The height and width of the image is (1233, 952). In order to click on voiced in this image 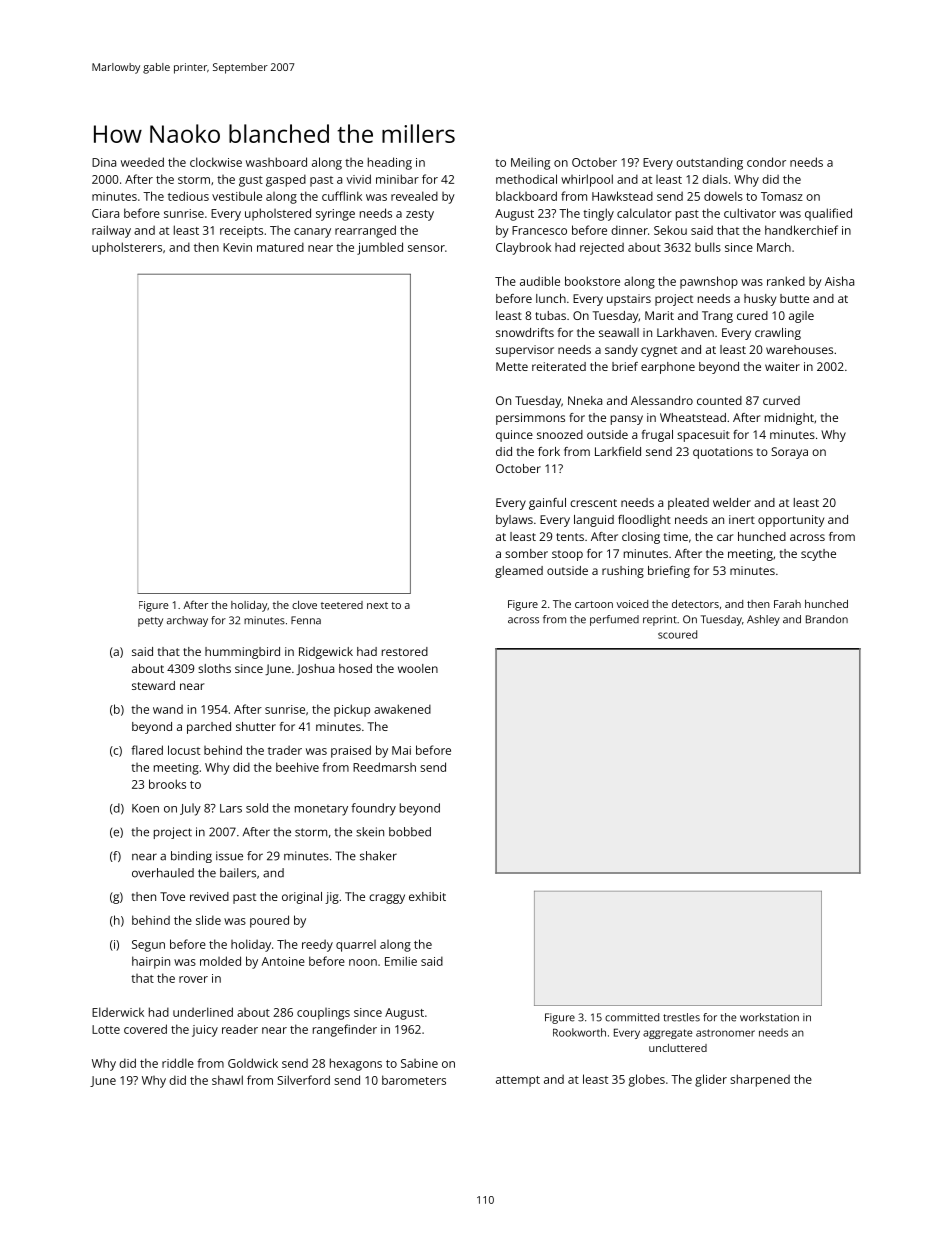, I will do `click(632, 604)`.
